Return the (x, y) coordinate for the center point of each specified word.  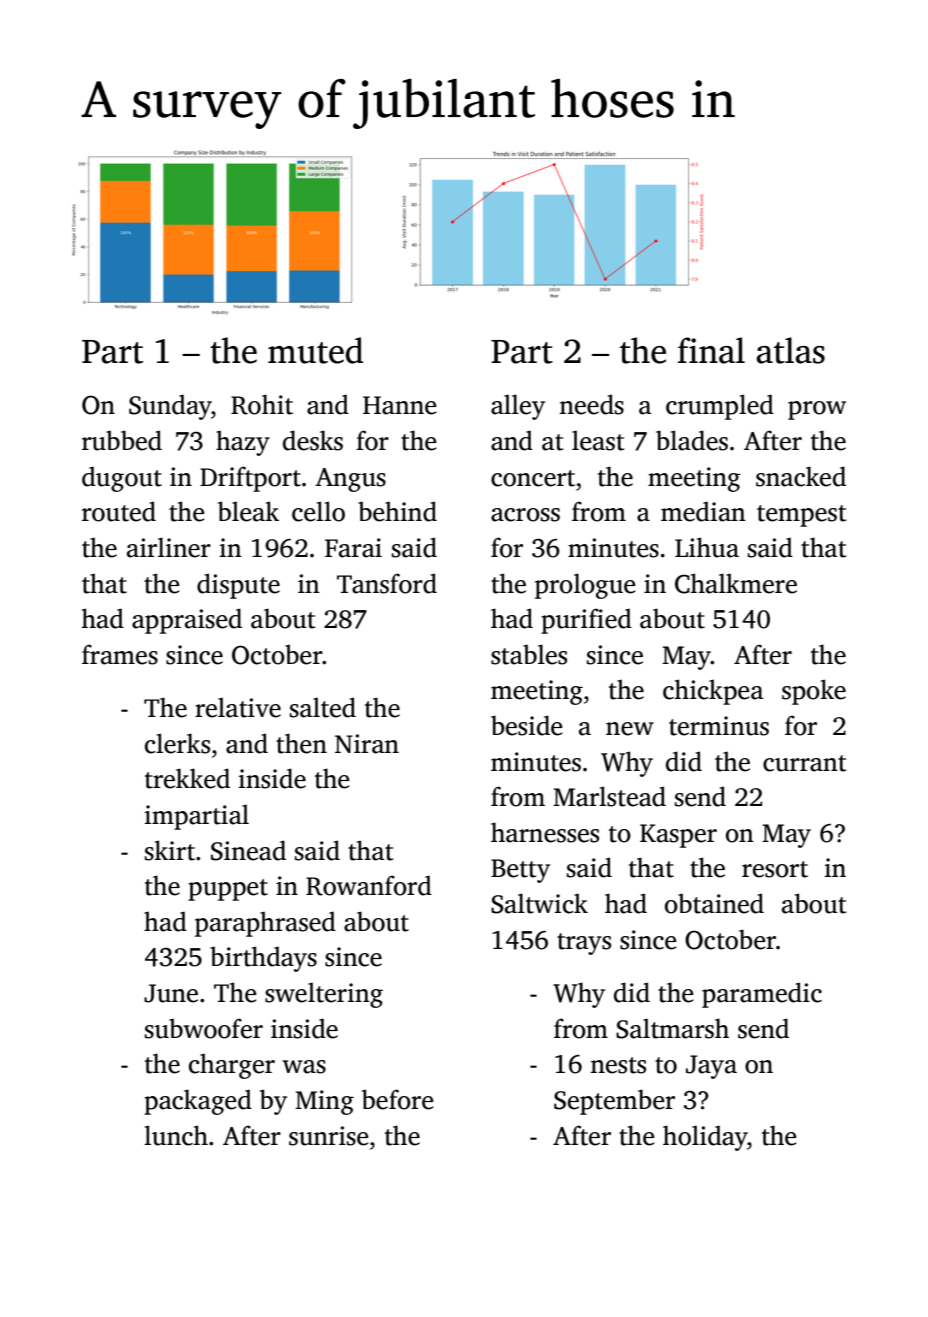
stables (529, 654)
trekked (187, 778)
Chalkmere (736, 583)
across (525, 515)
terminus (719, 726)
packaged (198, 1102)
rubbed (122, 440)
